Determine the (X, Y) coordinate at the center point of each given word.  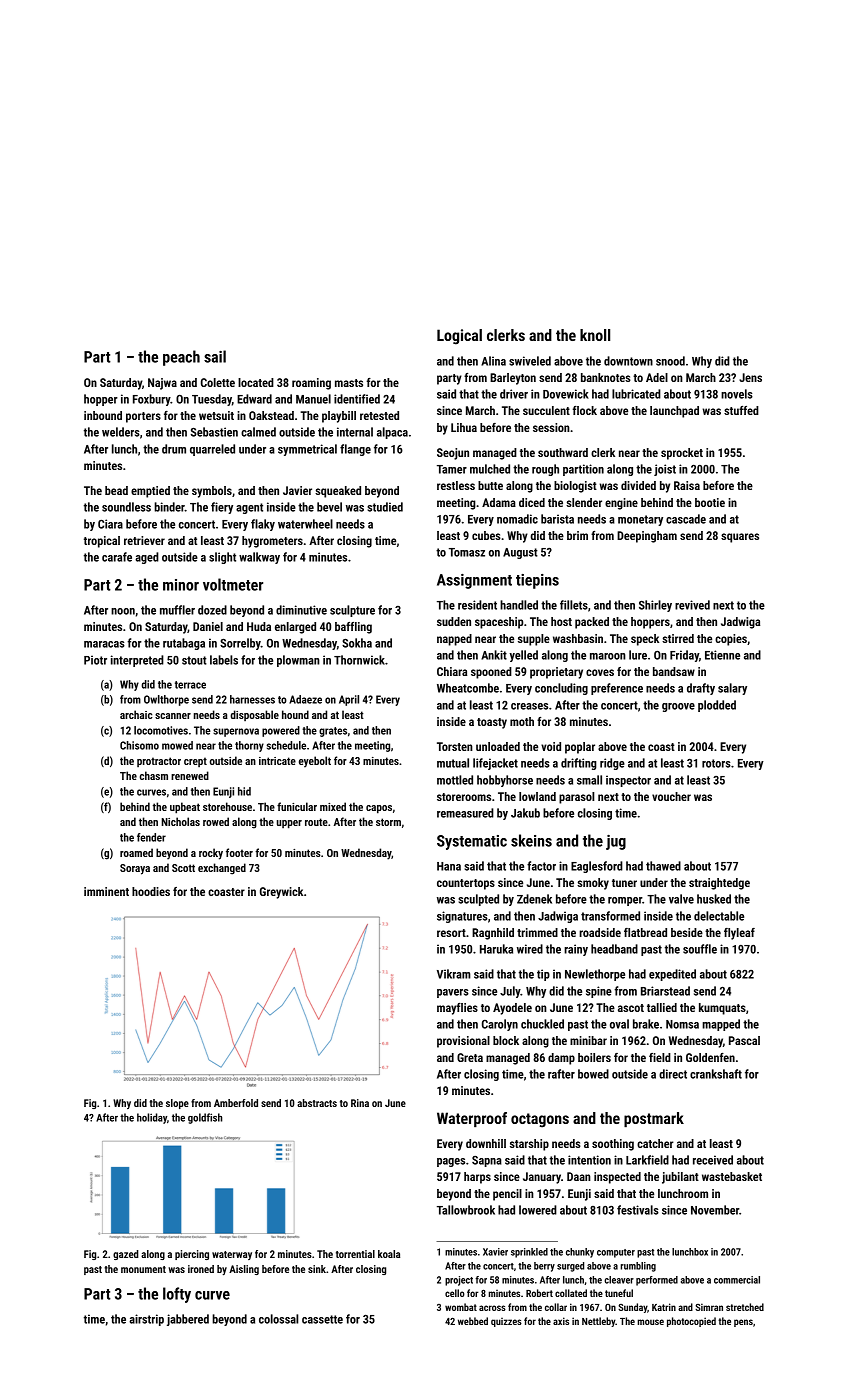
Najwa (162, 384)
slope (177, 1104)
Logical (459, 337)
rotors (716, 763)
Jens (750, 377)
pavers (453, 993)
